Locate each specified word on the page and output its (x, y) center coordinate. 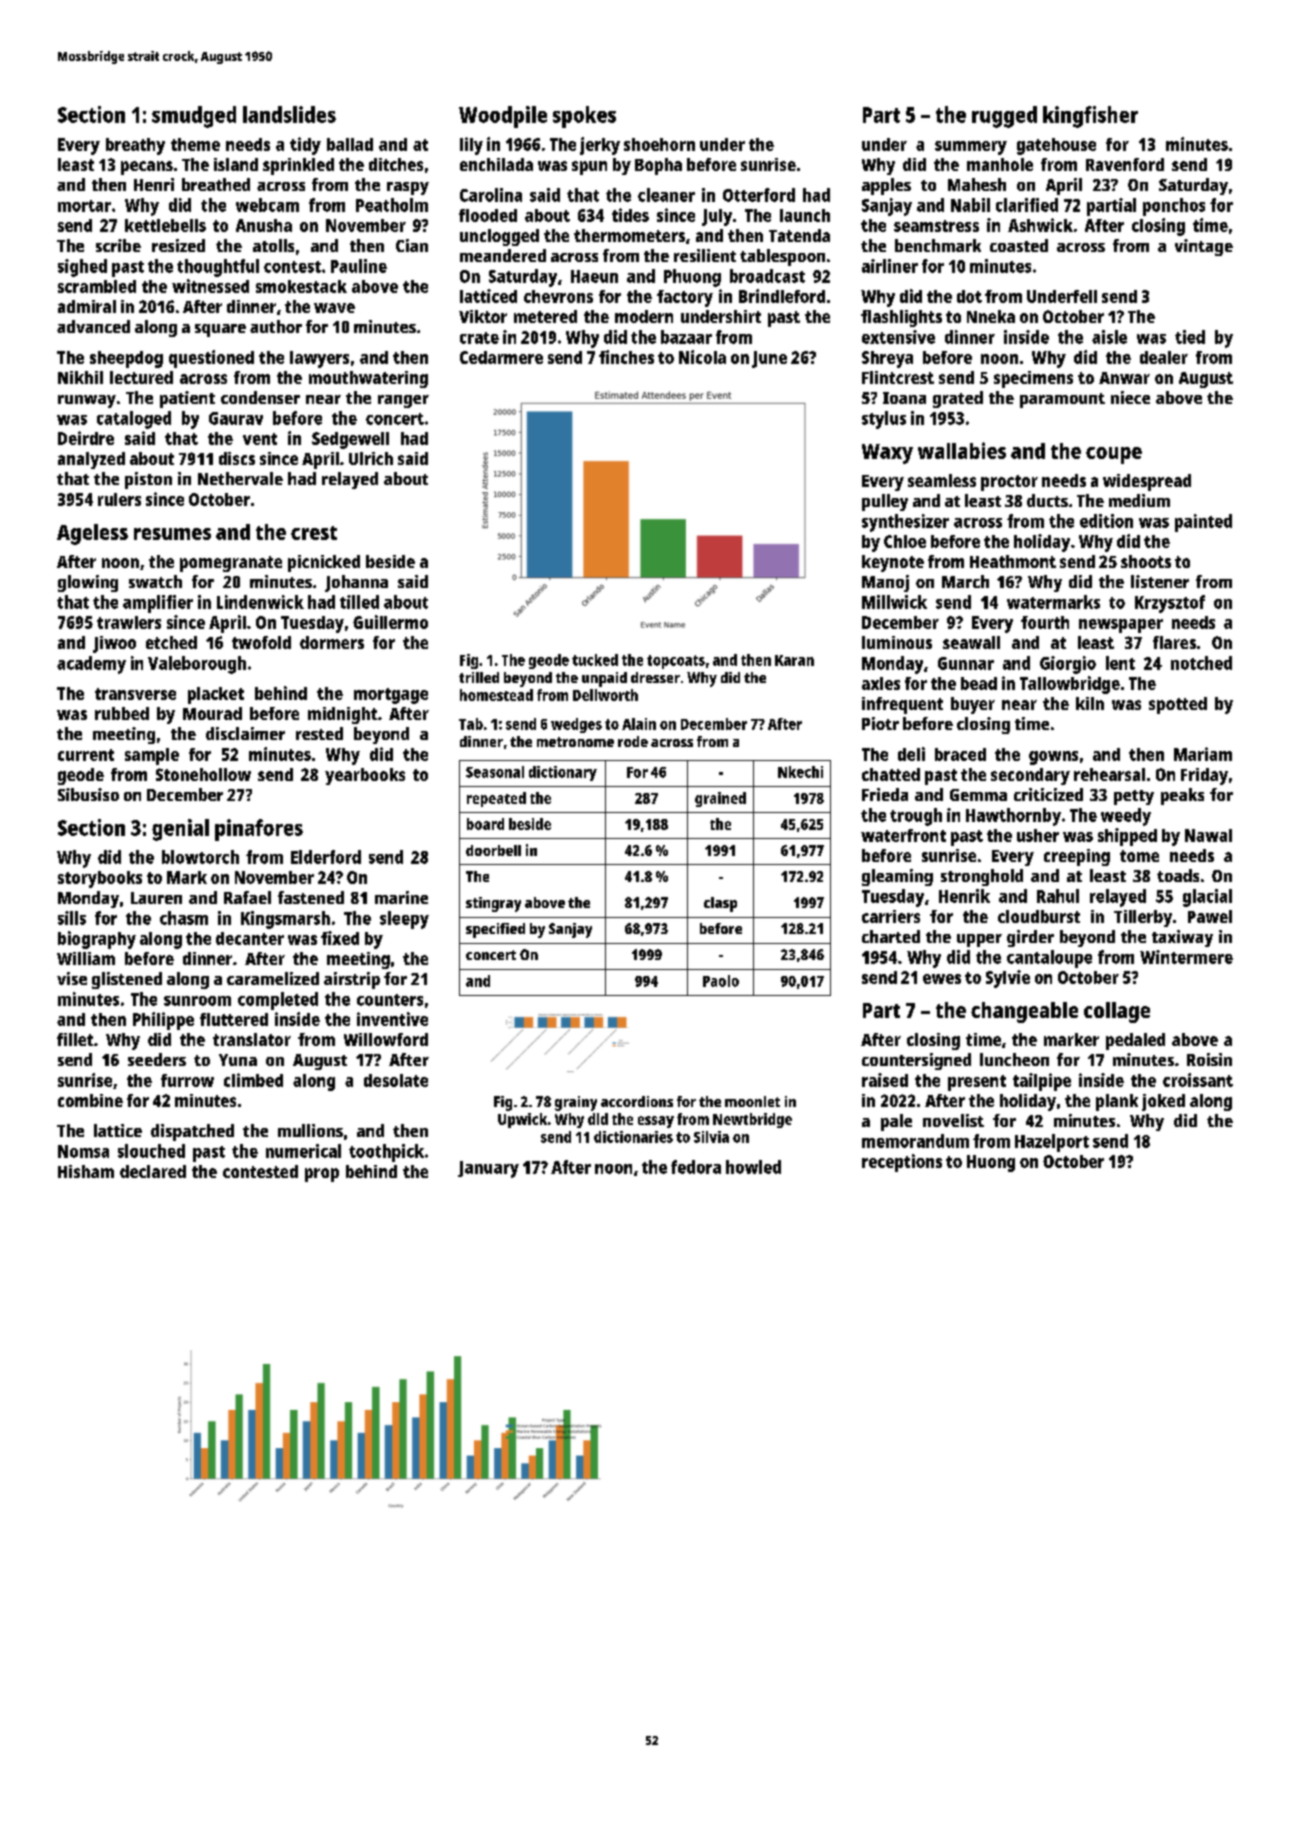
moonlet (752, 1101)
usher (1038, 835)
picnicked (324, 563)
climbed (253, 1080)
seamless (942, 480)
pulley (885, 502)
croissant (1198, 1080)
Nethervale (240, 478)
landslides (289, 114)
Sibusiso (88, 794)
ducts (1047, 500)
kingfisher (1090, 117)
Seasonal (495, 772)
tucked (595, 660)
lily (471, 146)
